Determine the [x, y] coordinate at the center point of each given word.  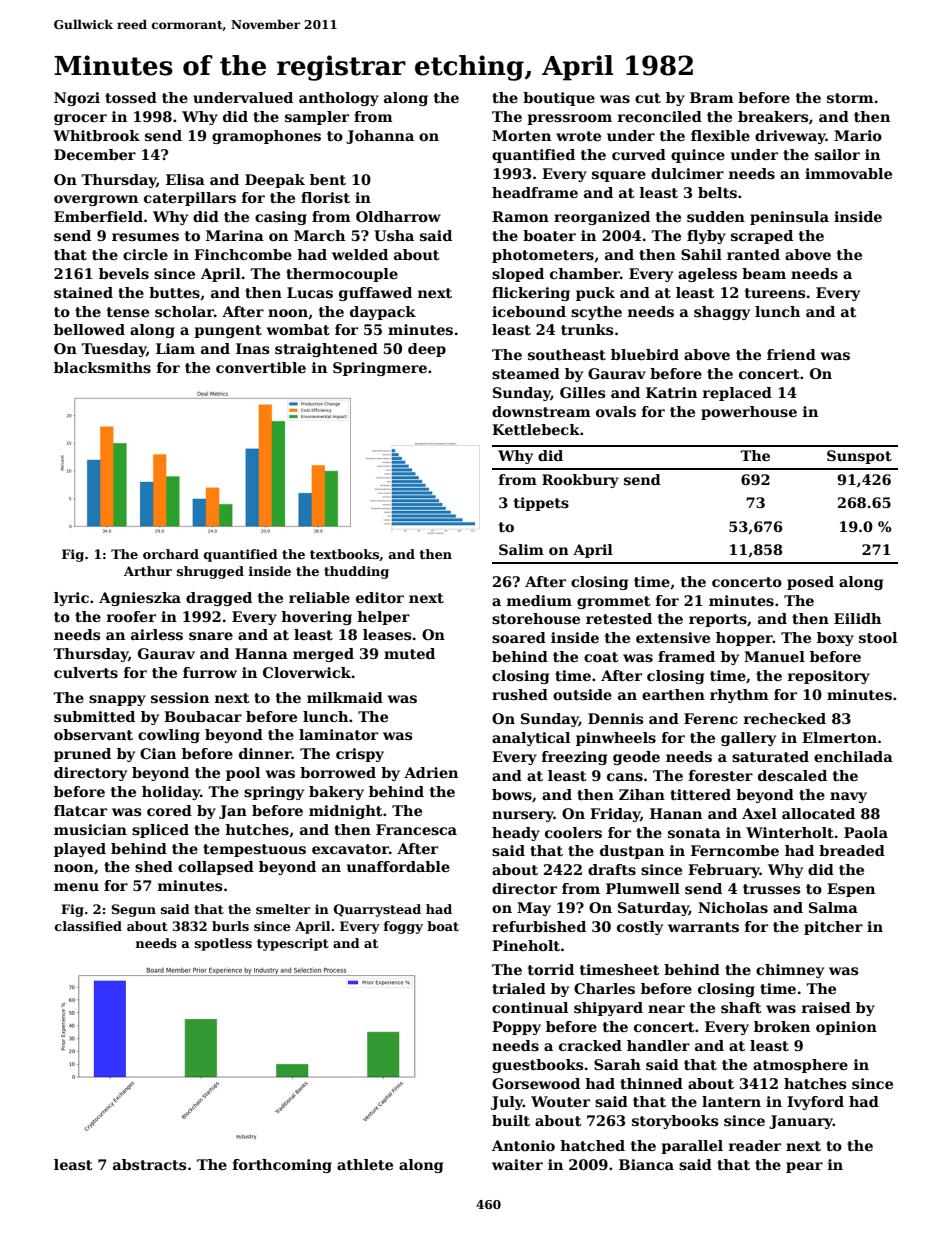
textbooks [344, 554]
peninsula [789, 218]
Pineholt [526, 945]
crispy [360, 755]
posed [810, 583]
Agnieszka [140, 599]
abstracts [149, 1164]
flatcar [80, 810]
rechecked [785, 718]
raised [826, 1007]
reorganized [602, 218]
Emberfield [98, 216]
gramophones [266, 137]
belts [717, 192]
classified [88, 926]
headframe [535, 192]
